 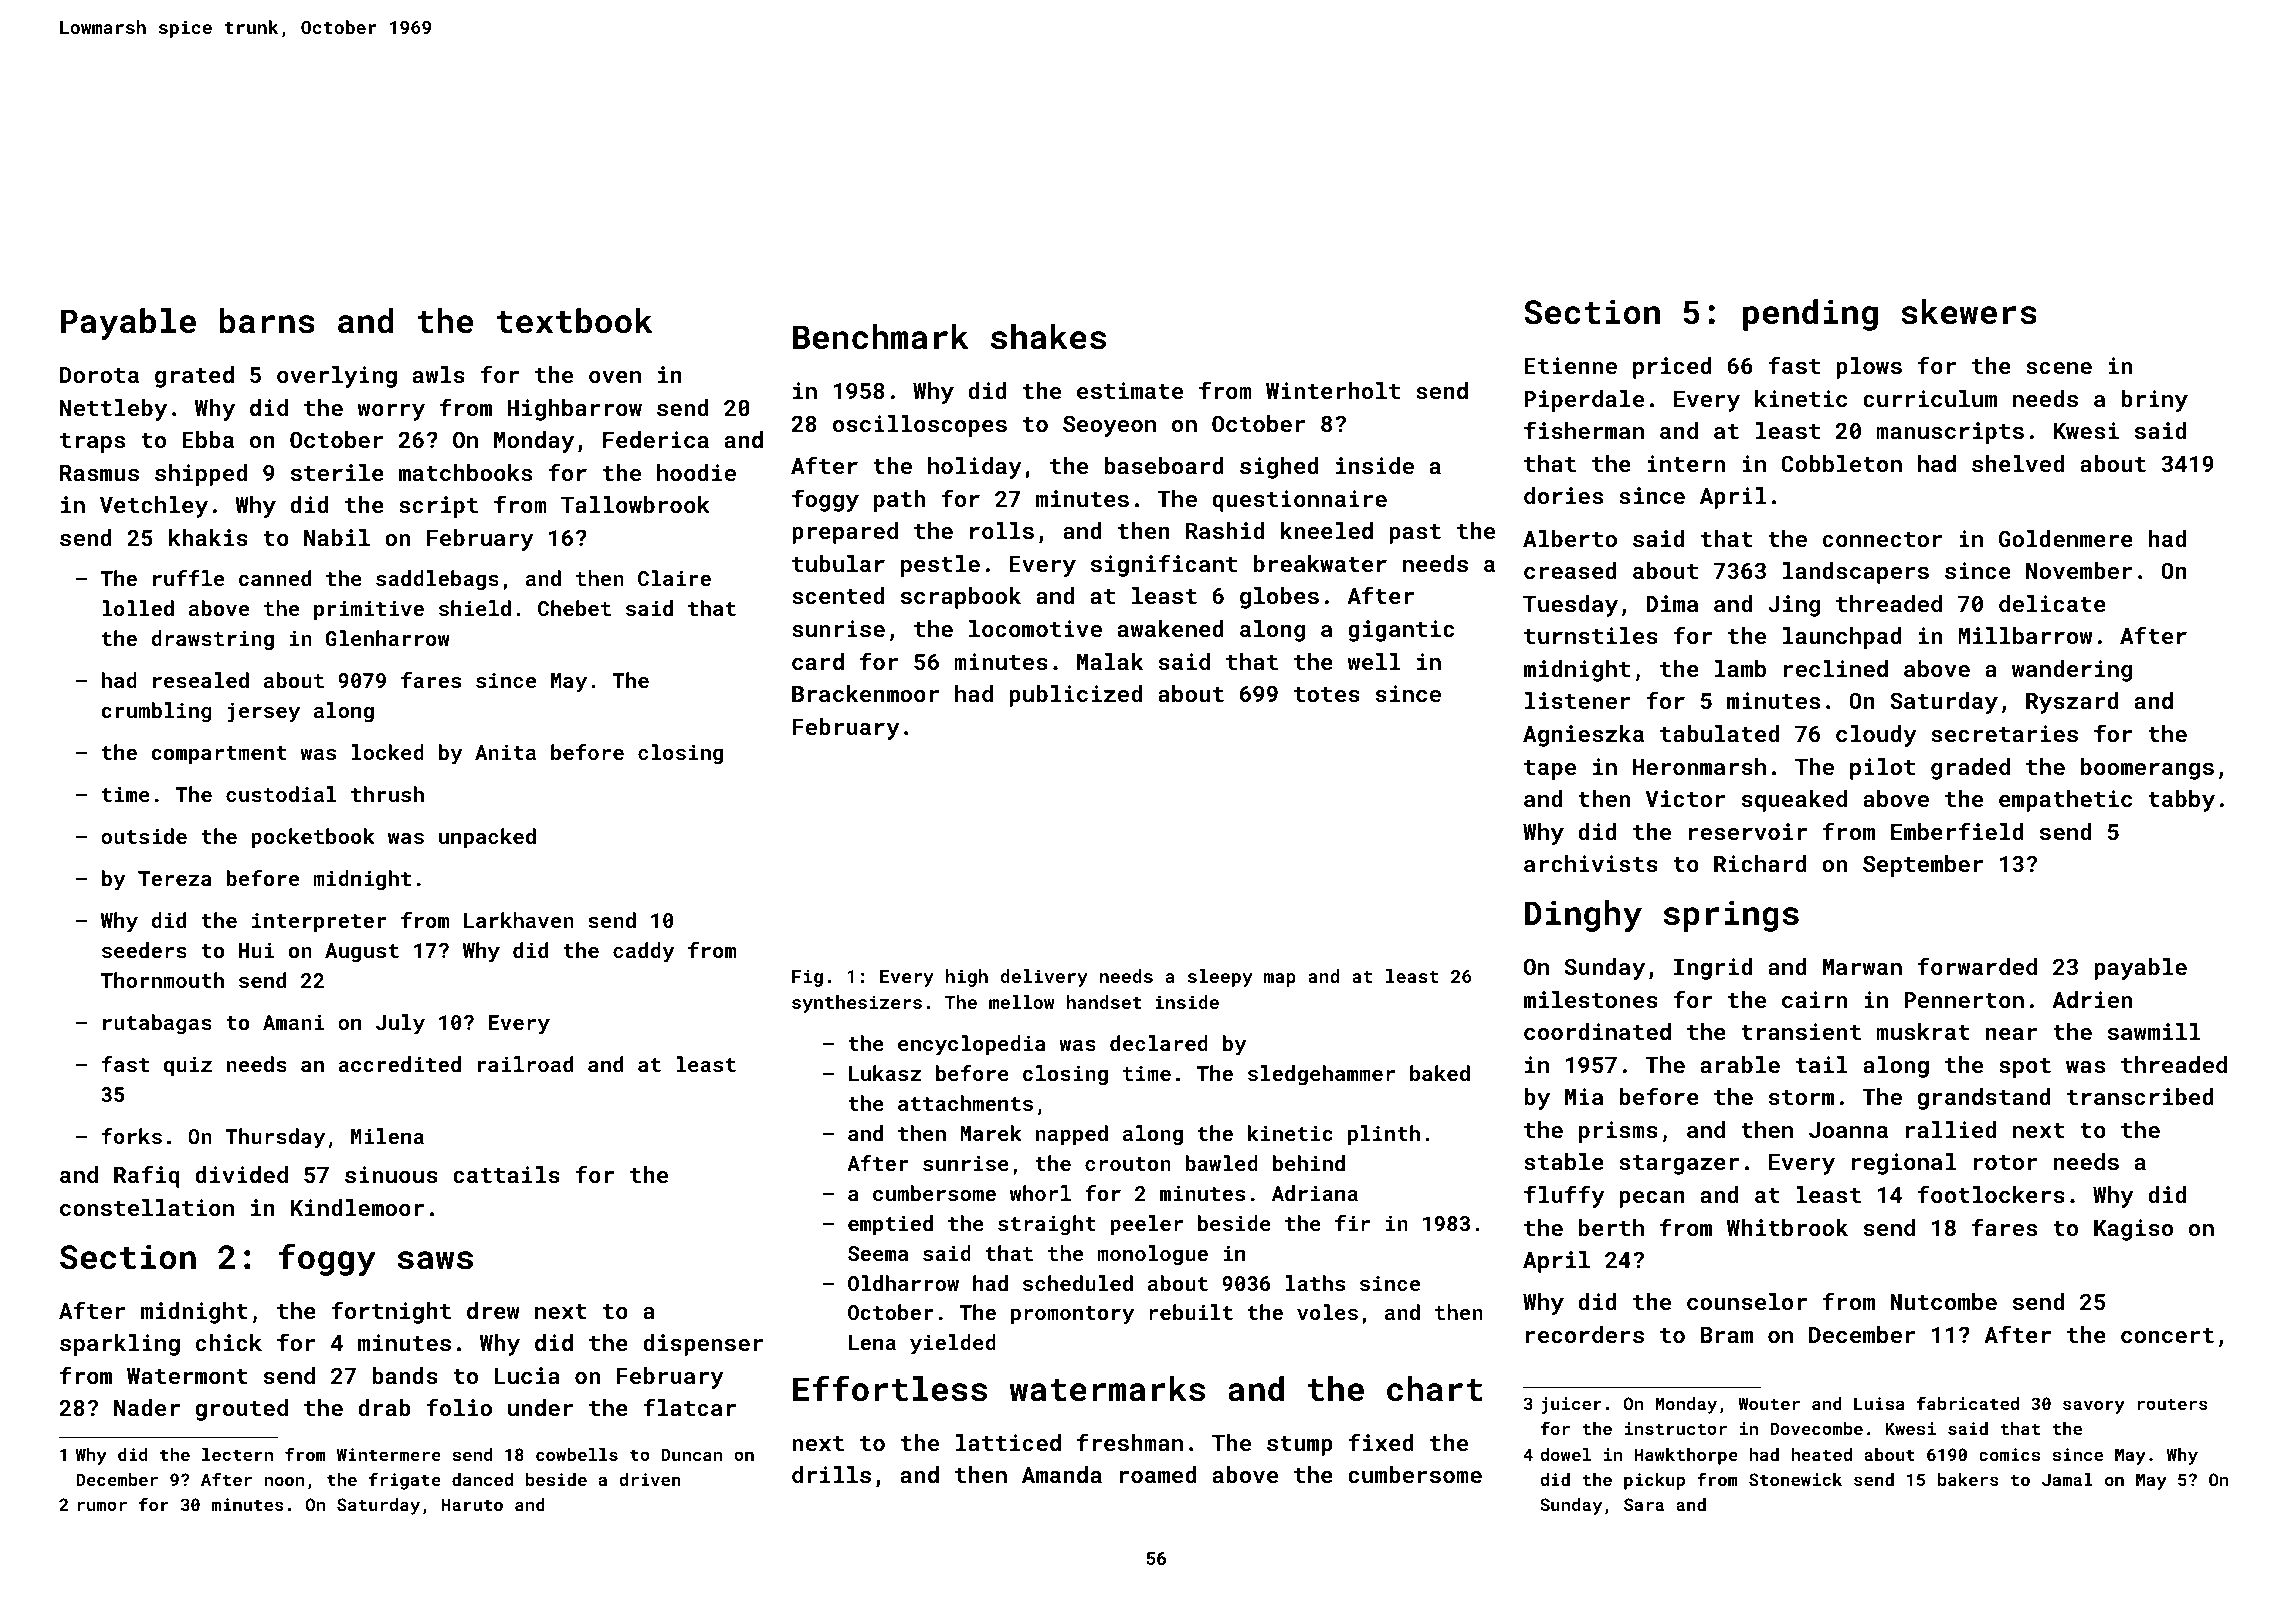 I want to click on shakes, so click(x=1048, y=337).
